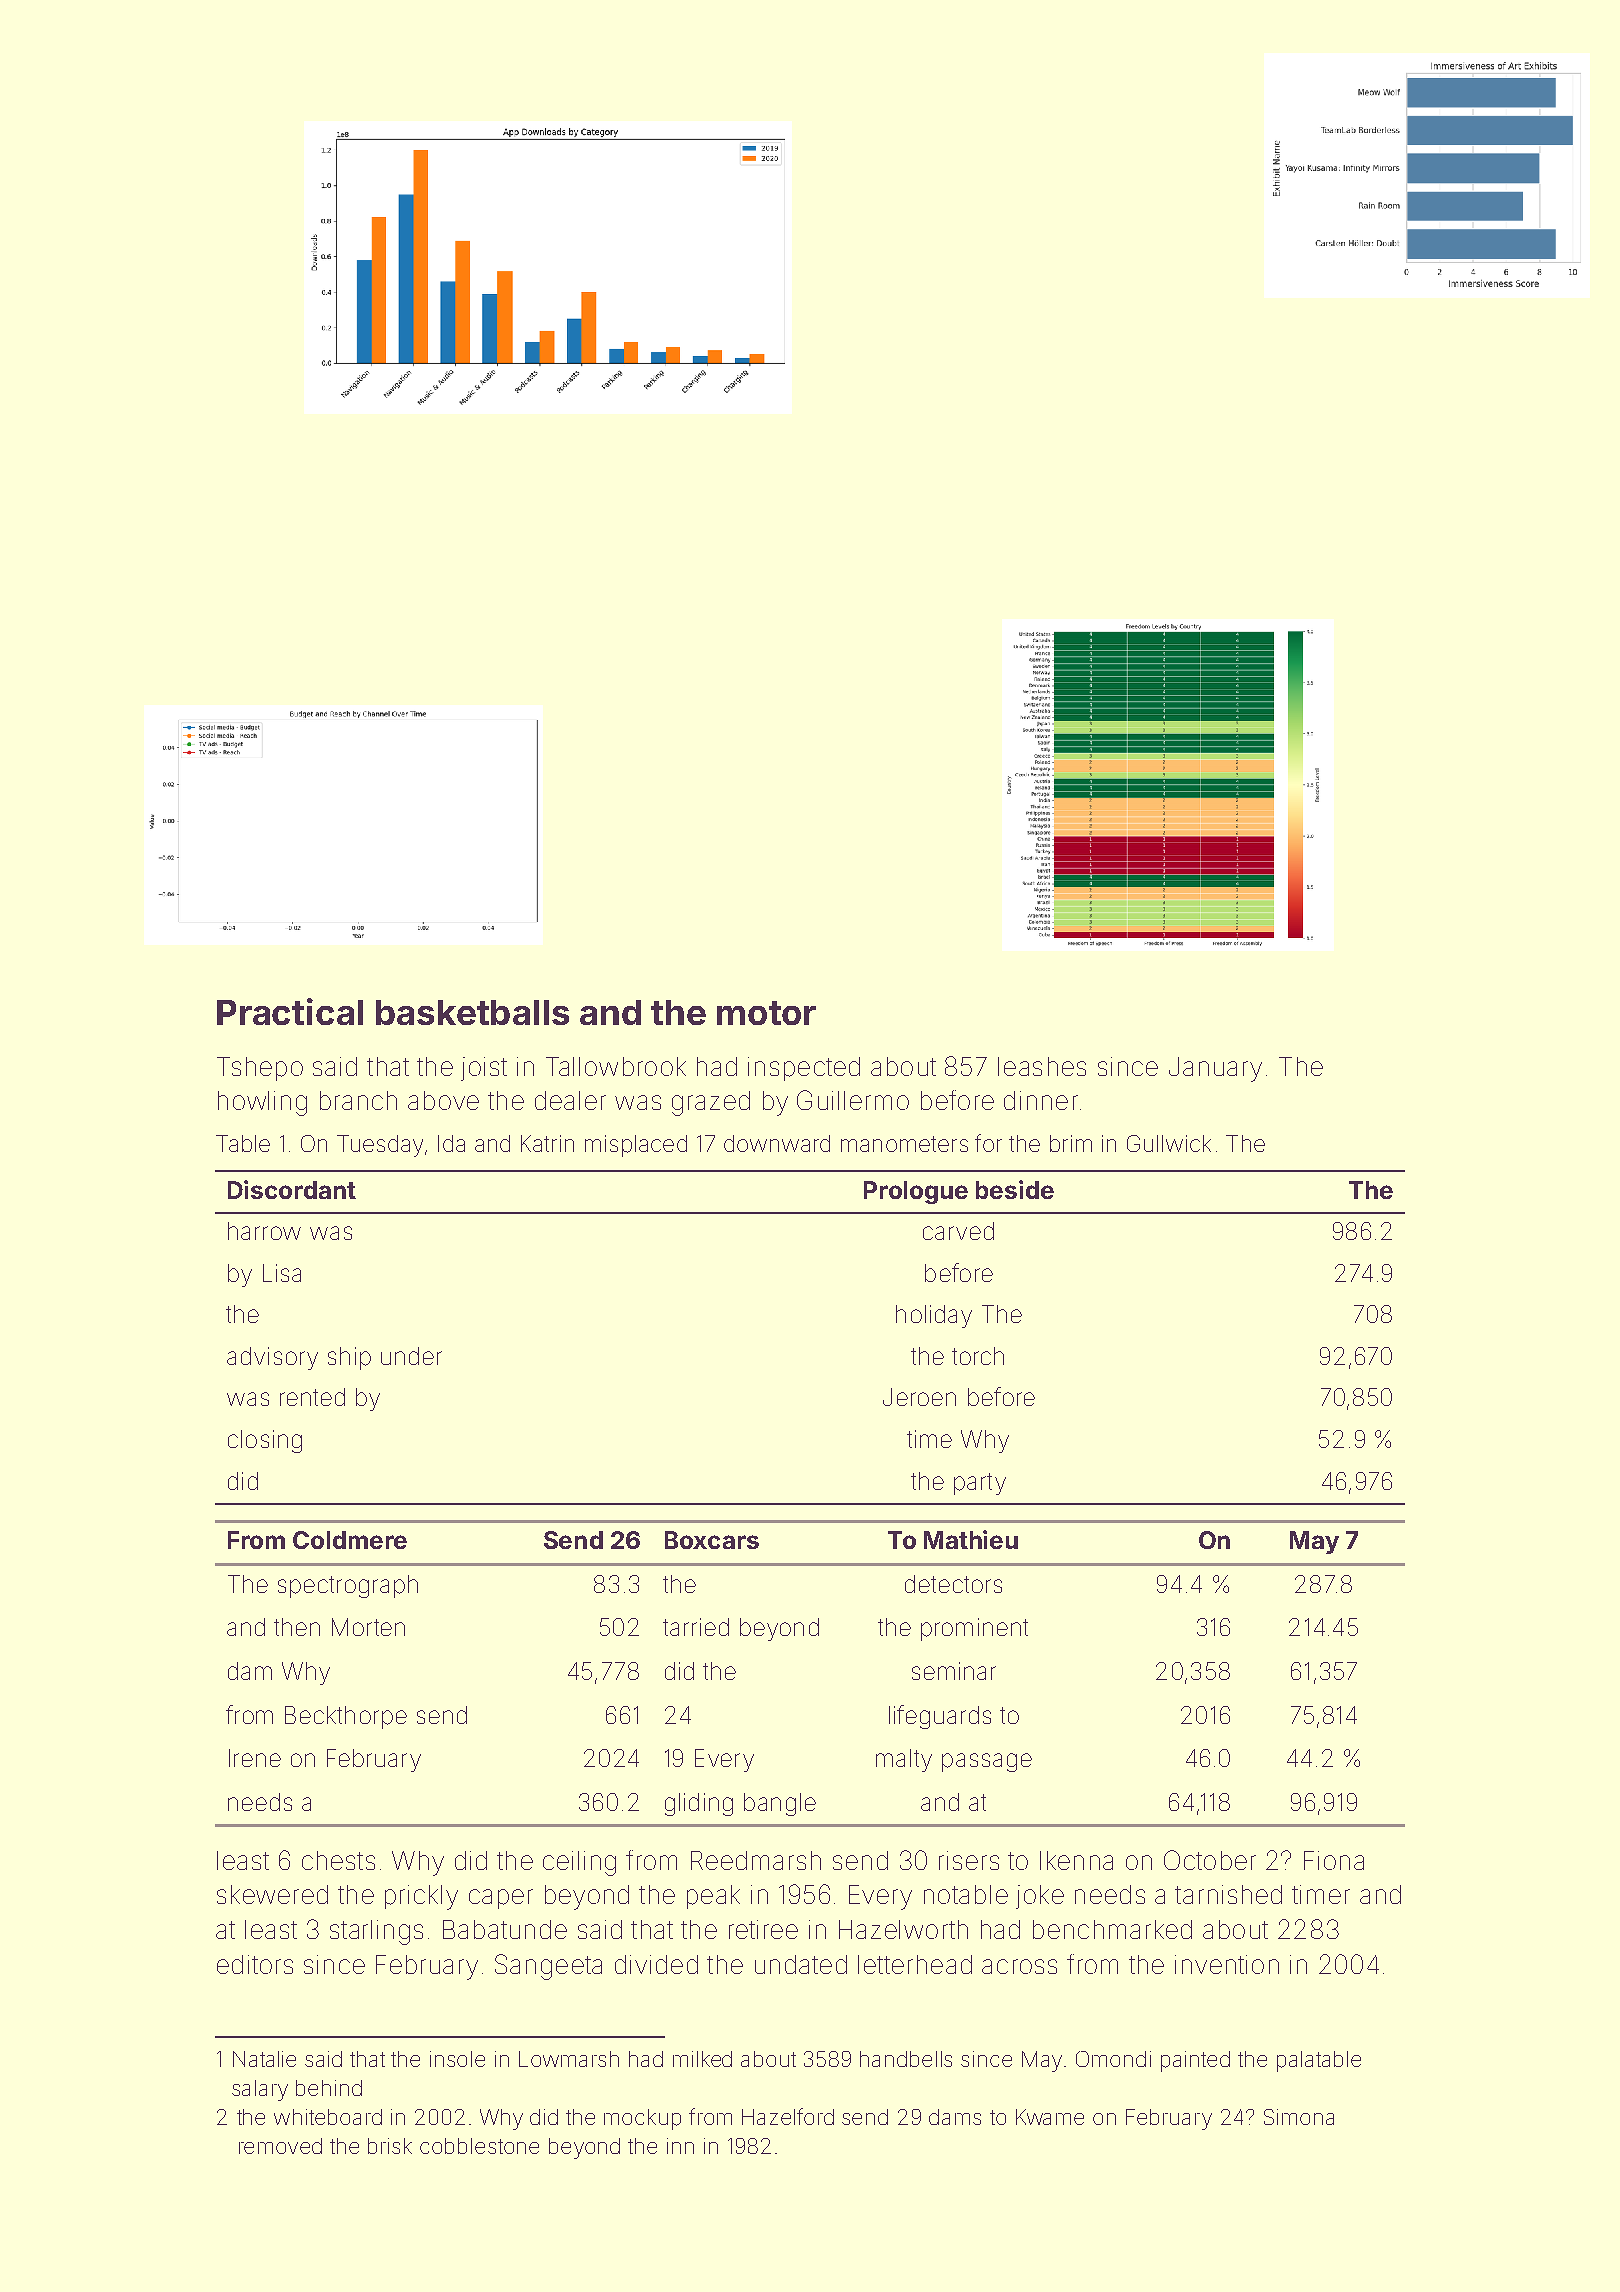  What do you see at coordinates (411, 1356) in the document?
I see `under` at bounding box center [411, 1356].
